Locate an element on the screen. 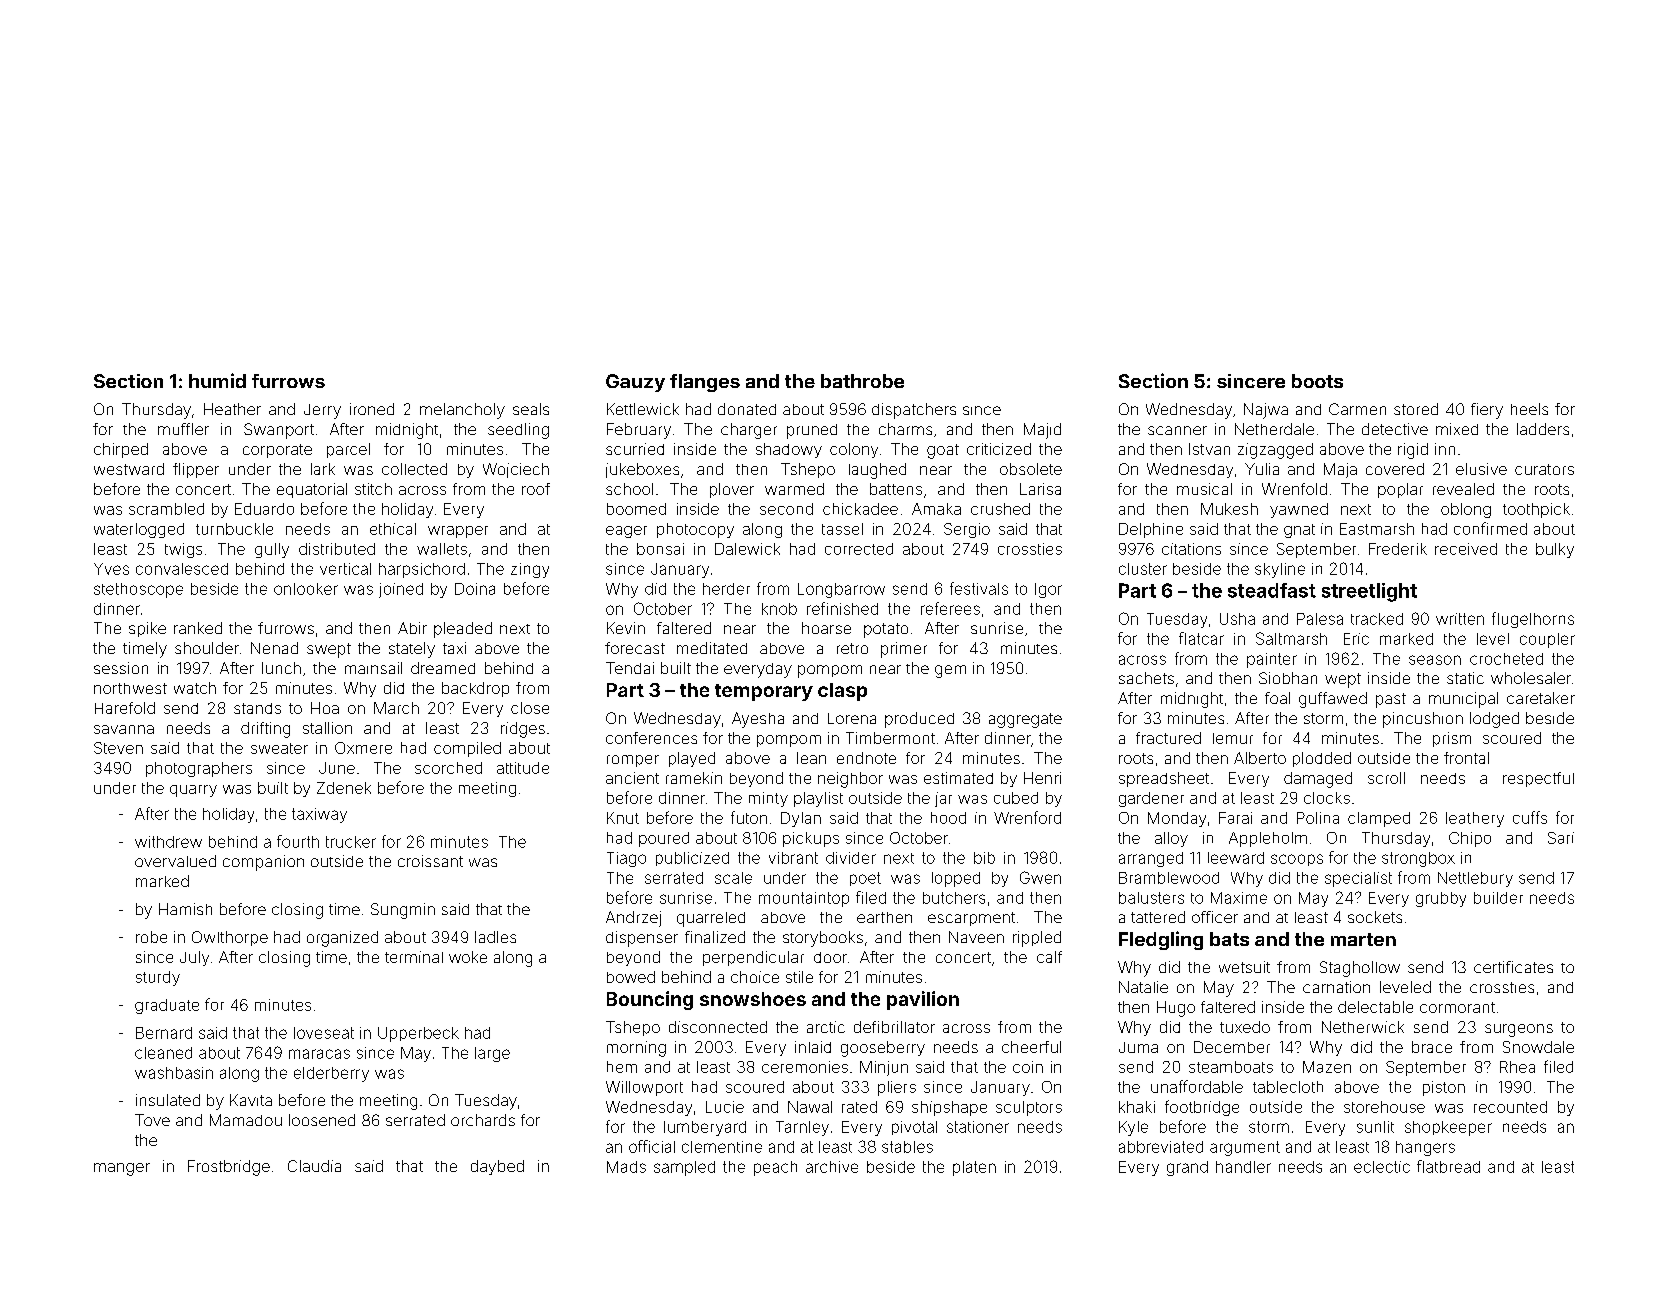  curators is located at coordinates (1544, 469).
